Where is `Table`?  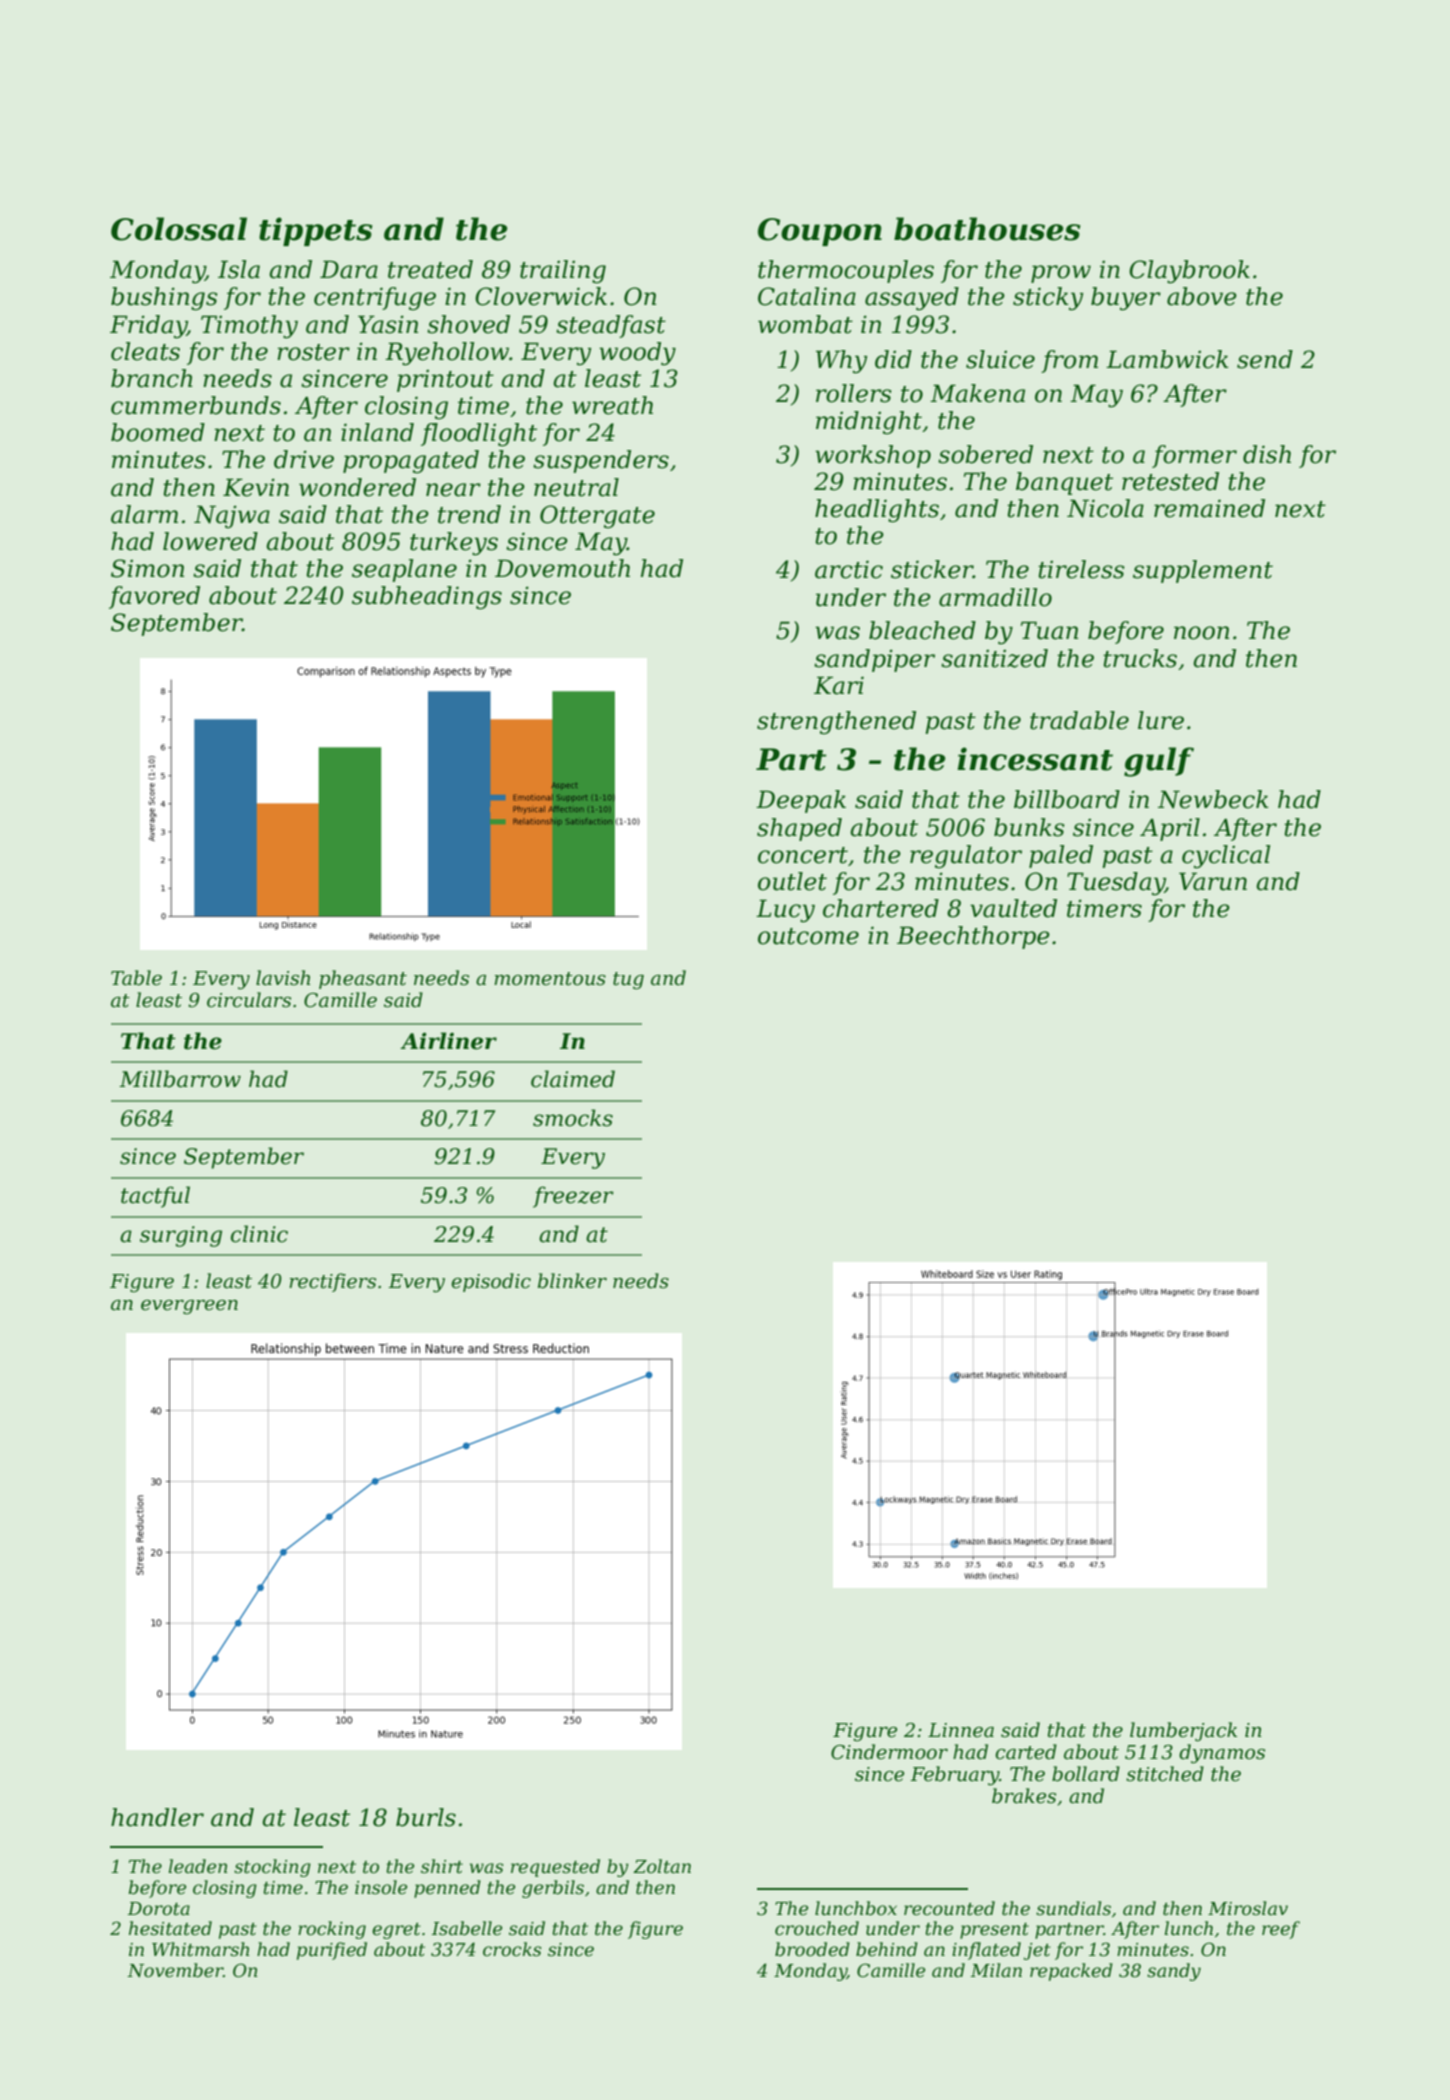
Table is located at coordinates (136, 978).
